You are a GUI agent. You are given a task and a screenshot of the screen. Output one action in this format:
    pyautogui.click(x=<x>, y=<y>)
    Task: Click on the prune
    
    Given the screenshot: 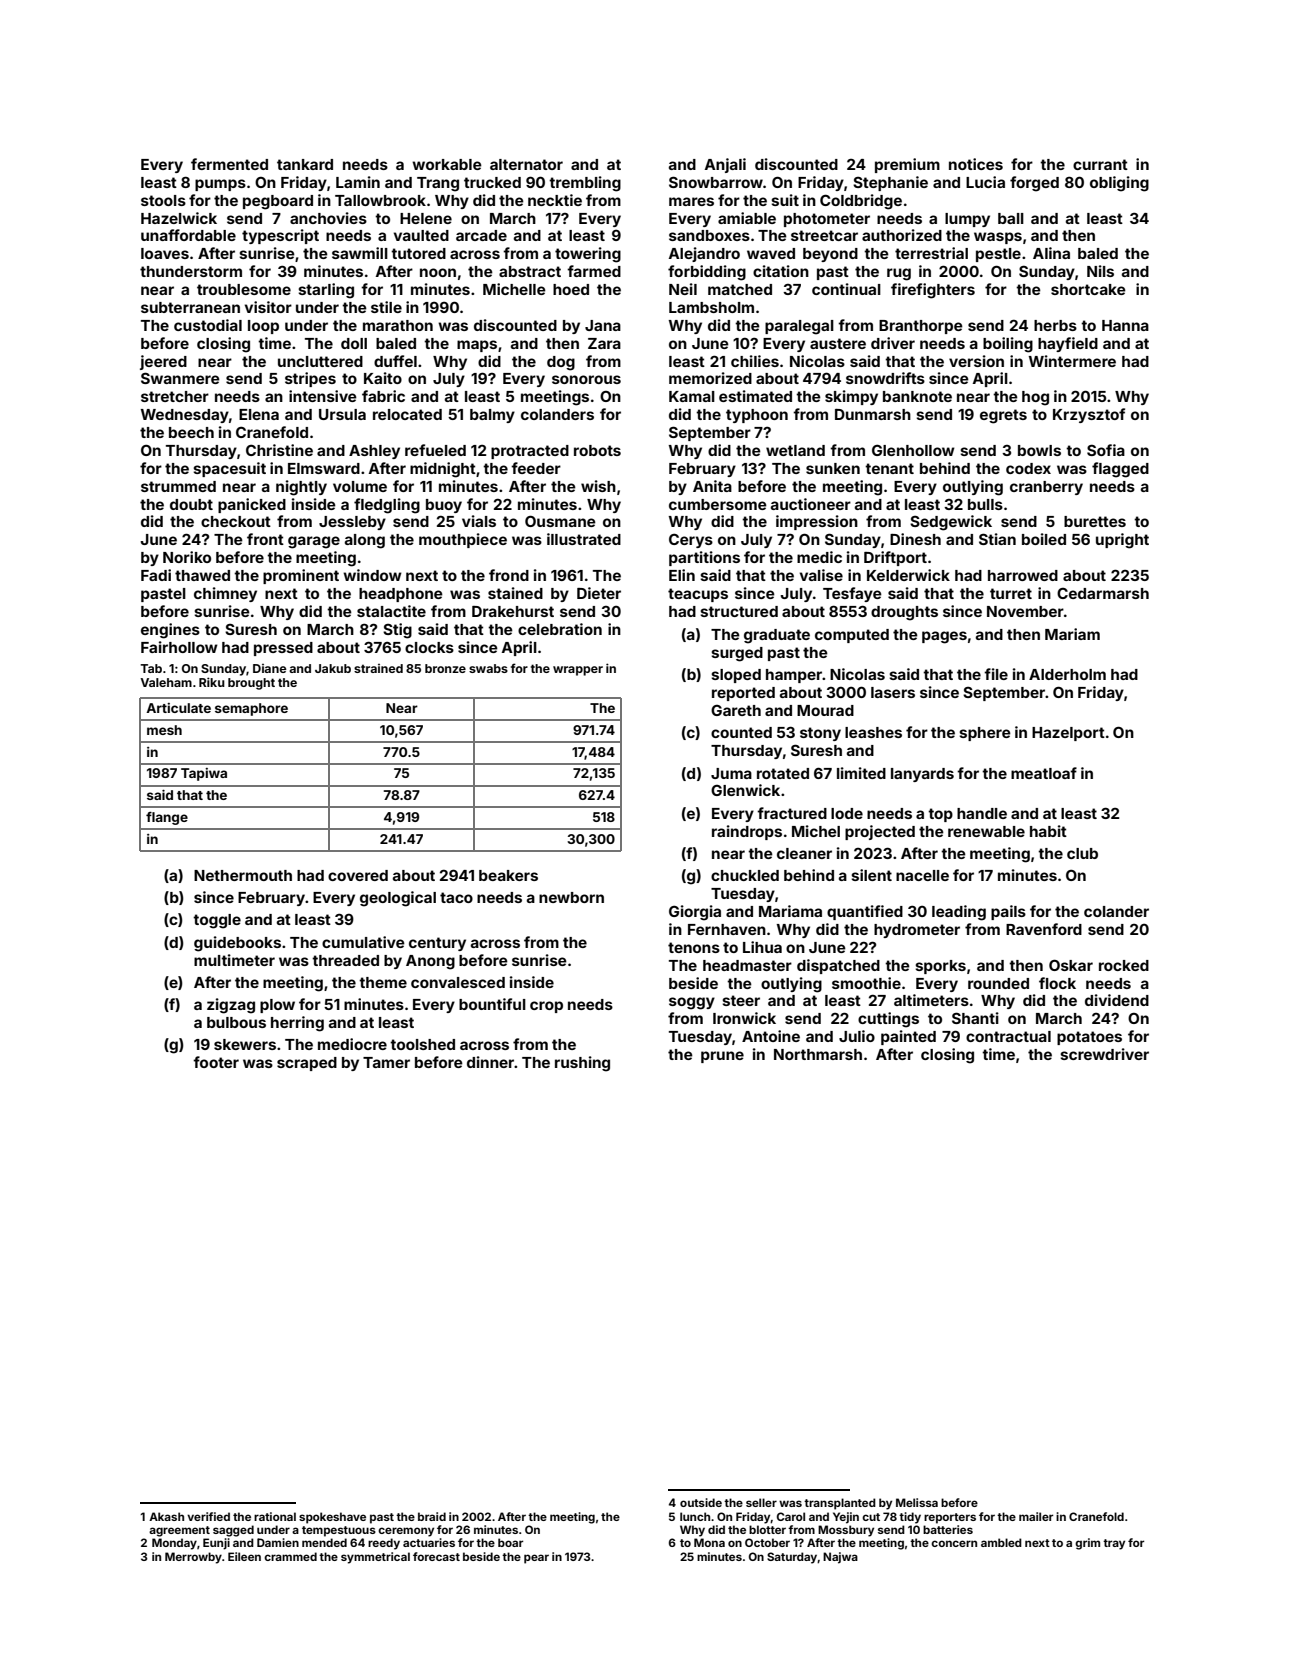 What is the action you would take?
    pyautogui.click(x=722, y=1057)
